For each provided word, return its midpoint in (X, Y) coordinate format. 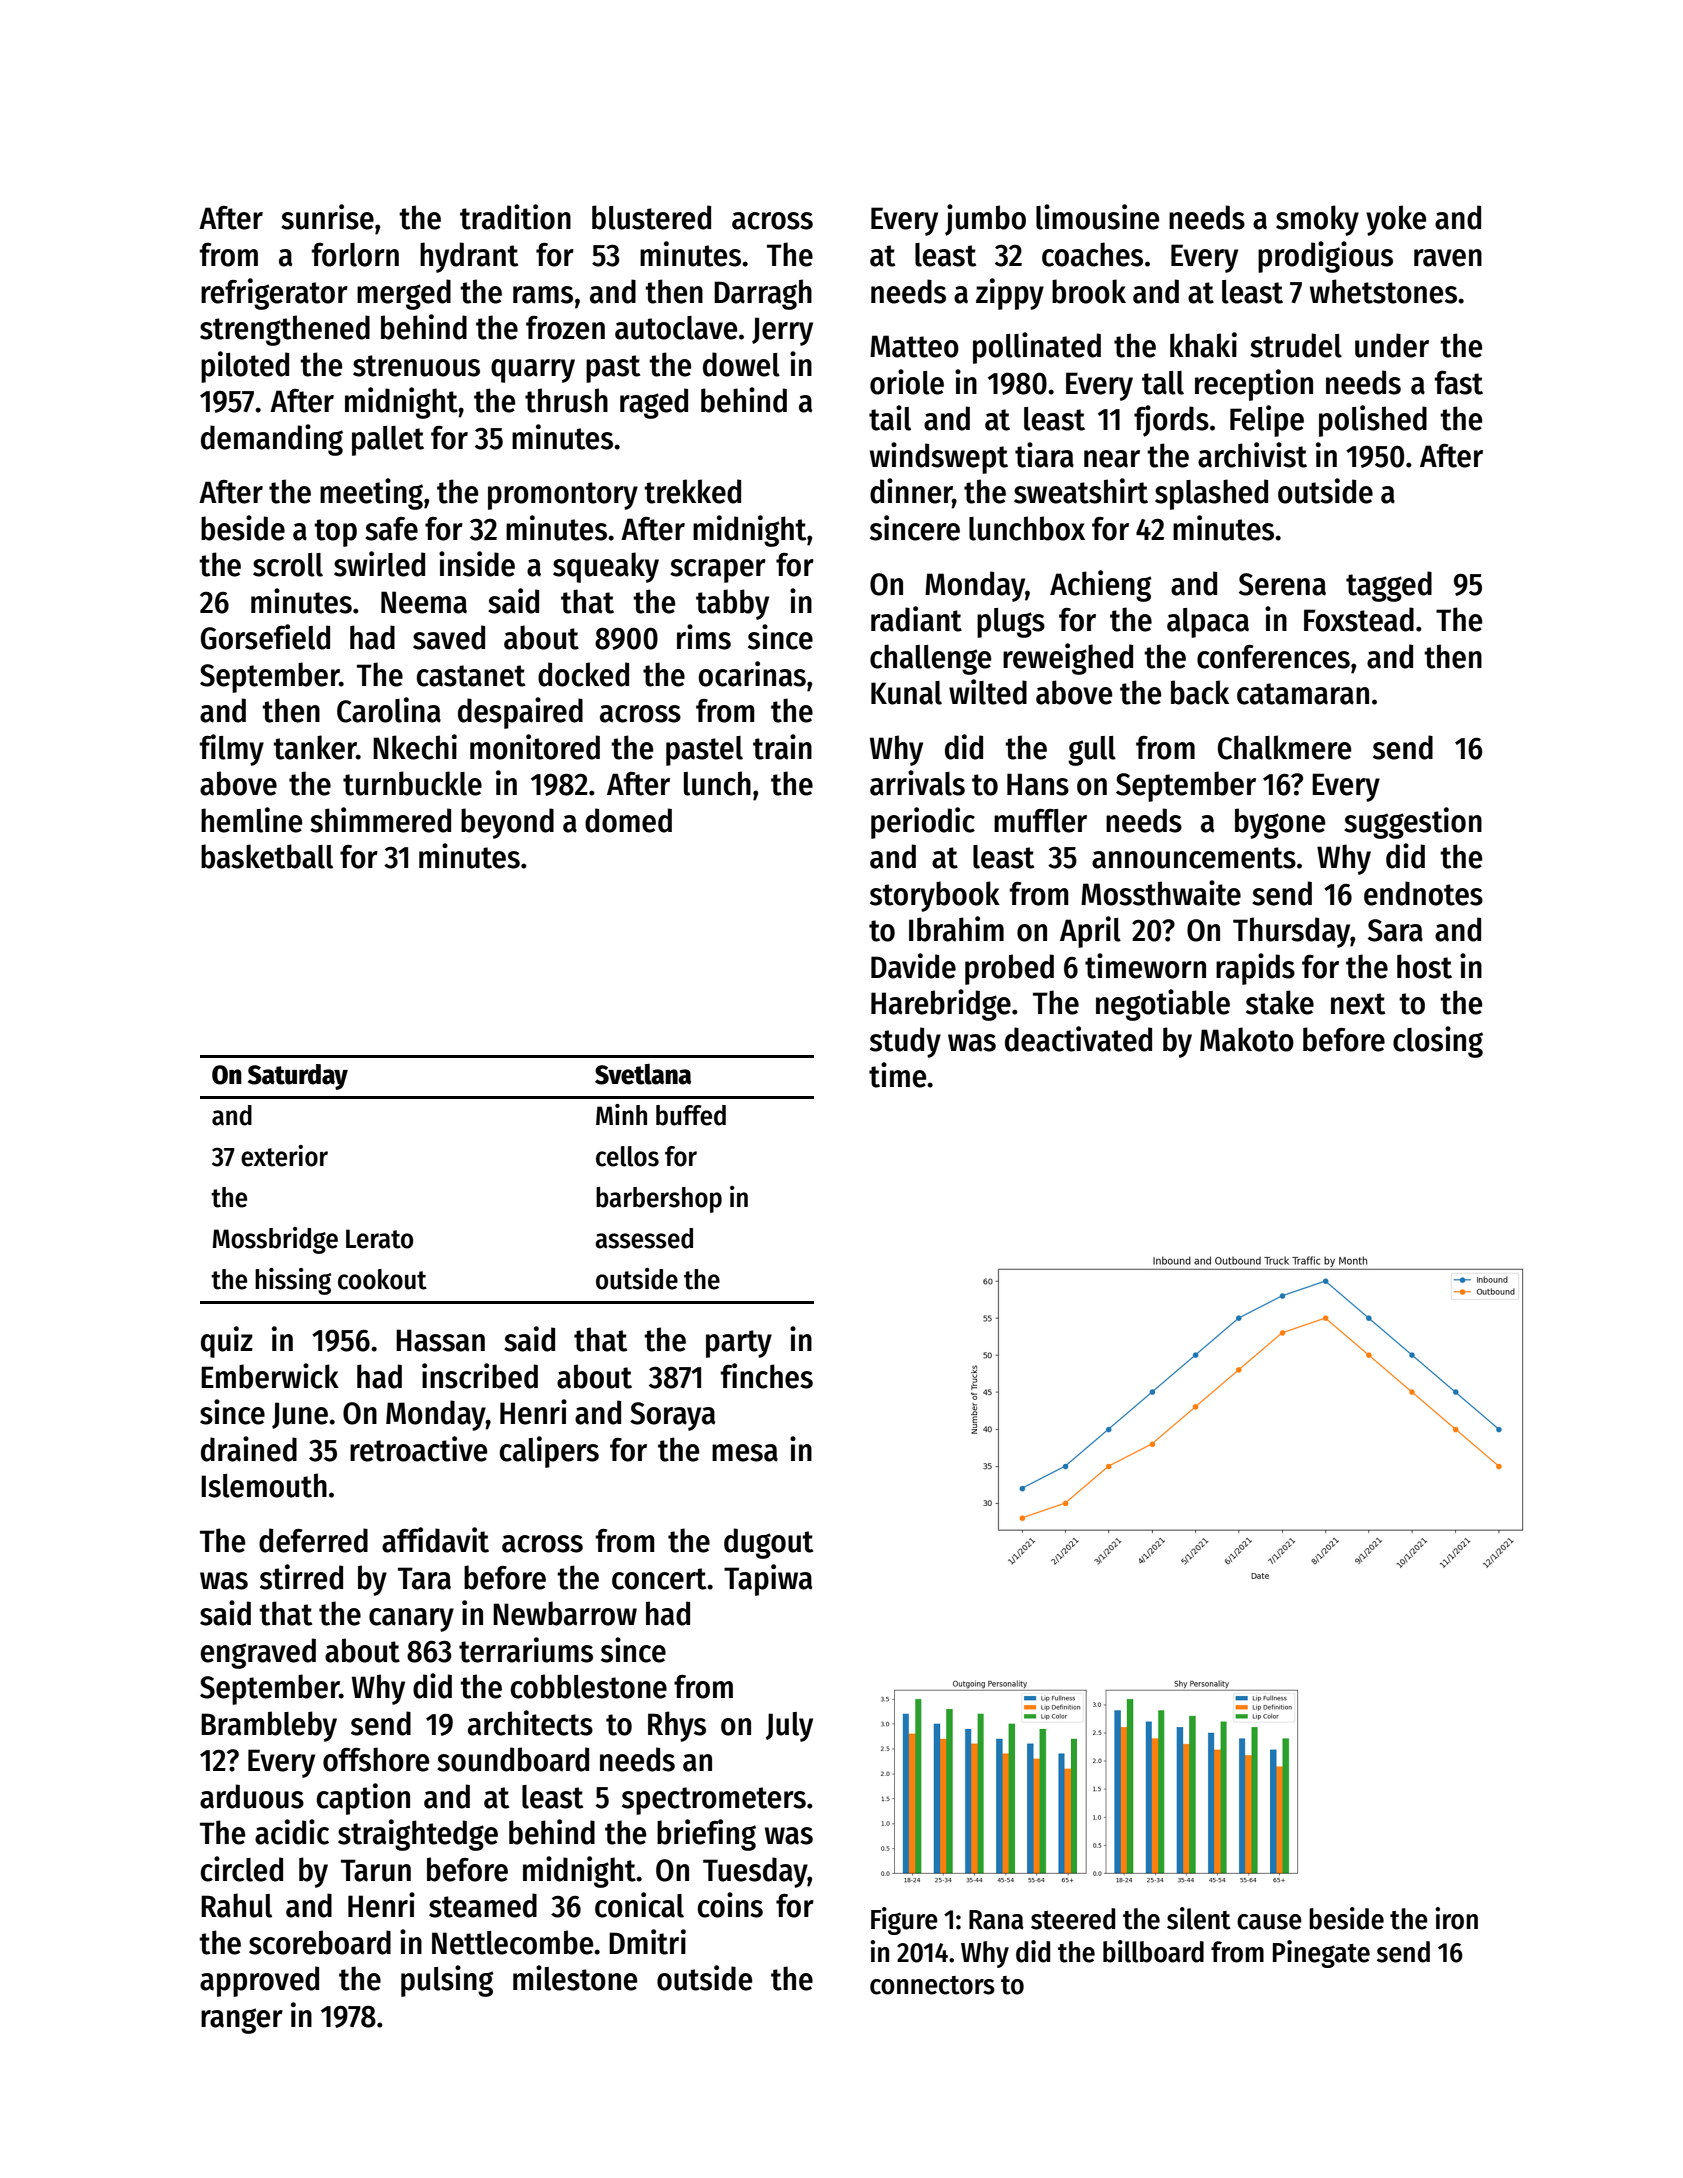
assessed (644, 1238)
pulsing (447, 1981)
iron (1456, 1918)
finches (767, 1376)
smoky (1317, 220)
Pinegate (1321, 1954)
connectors (932, 1985)
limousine (1097, 217)
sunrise (327, 217)
